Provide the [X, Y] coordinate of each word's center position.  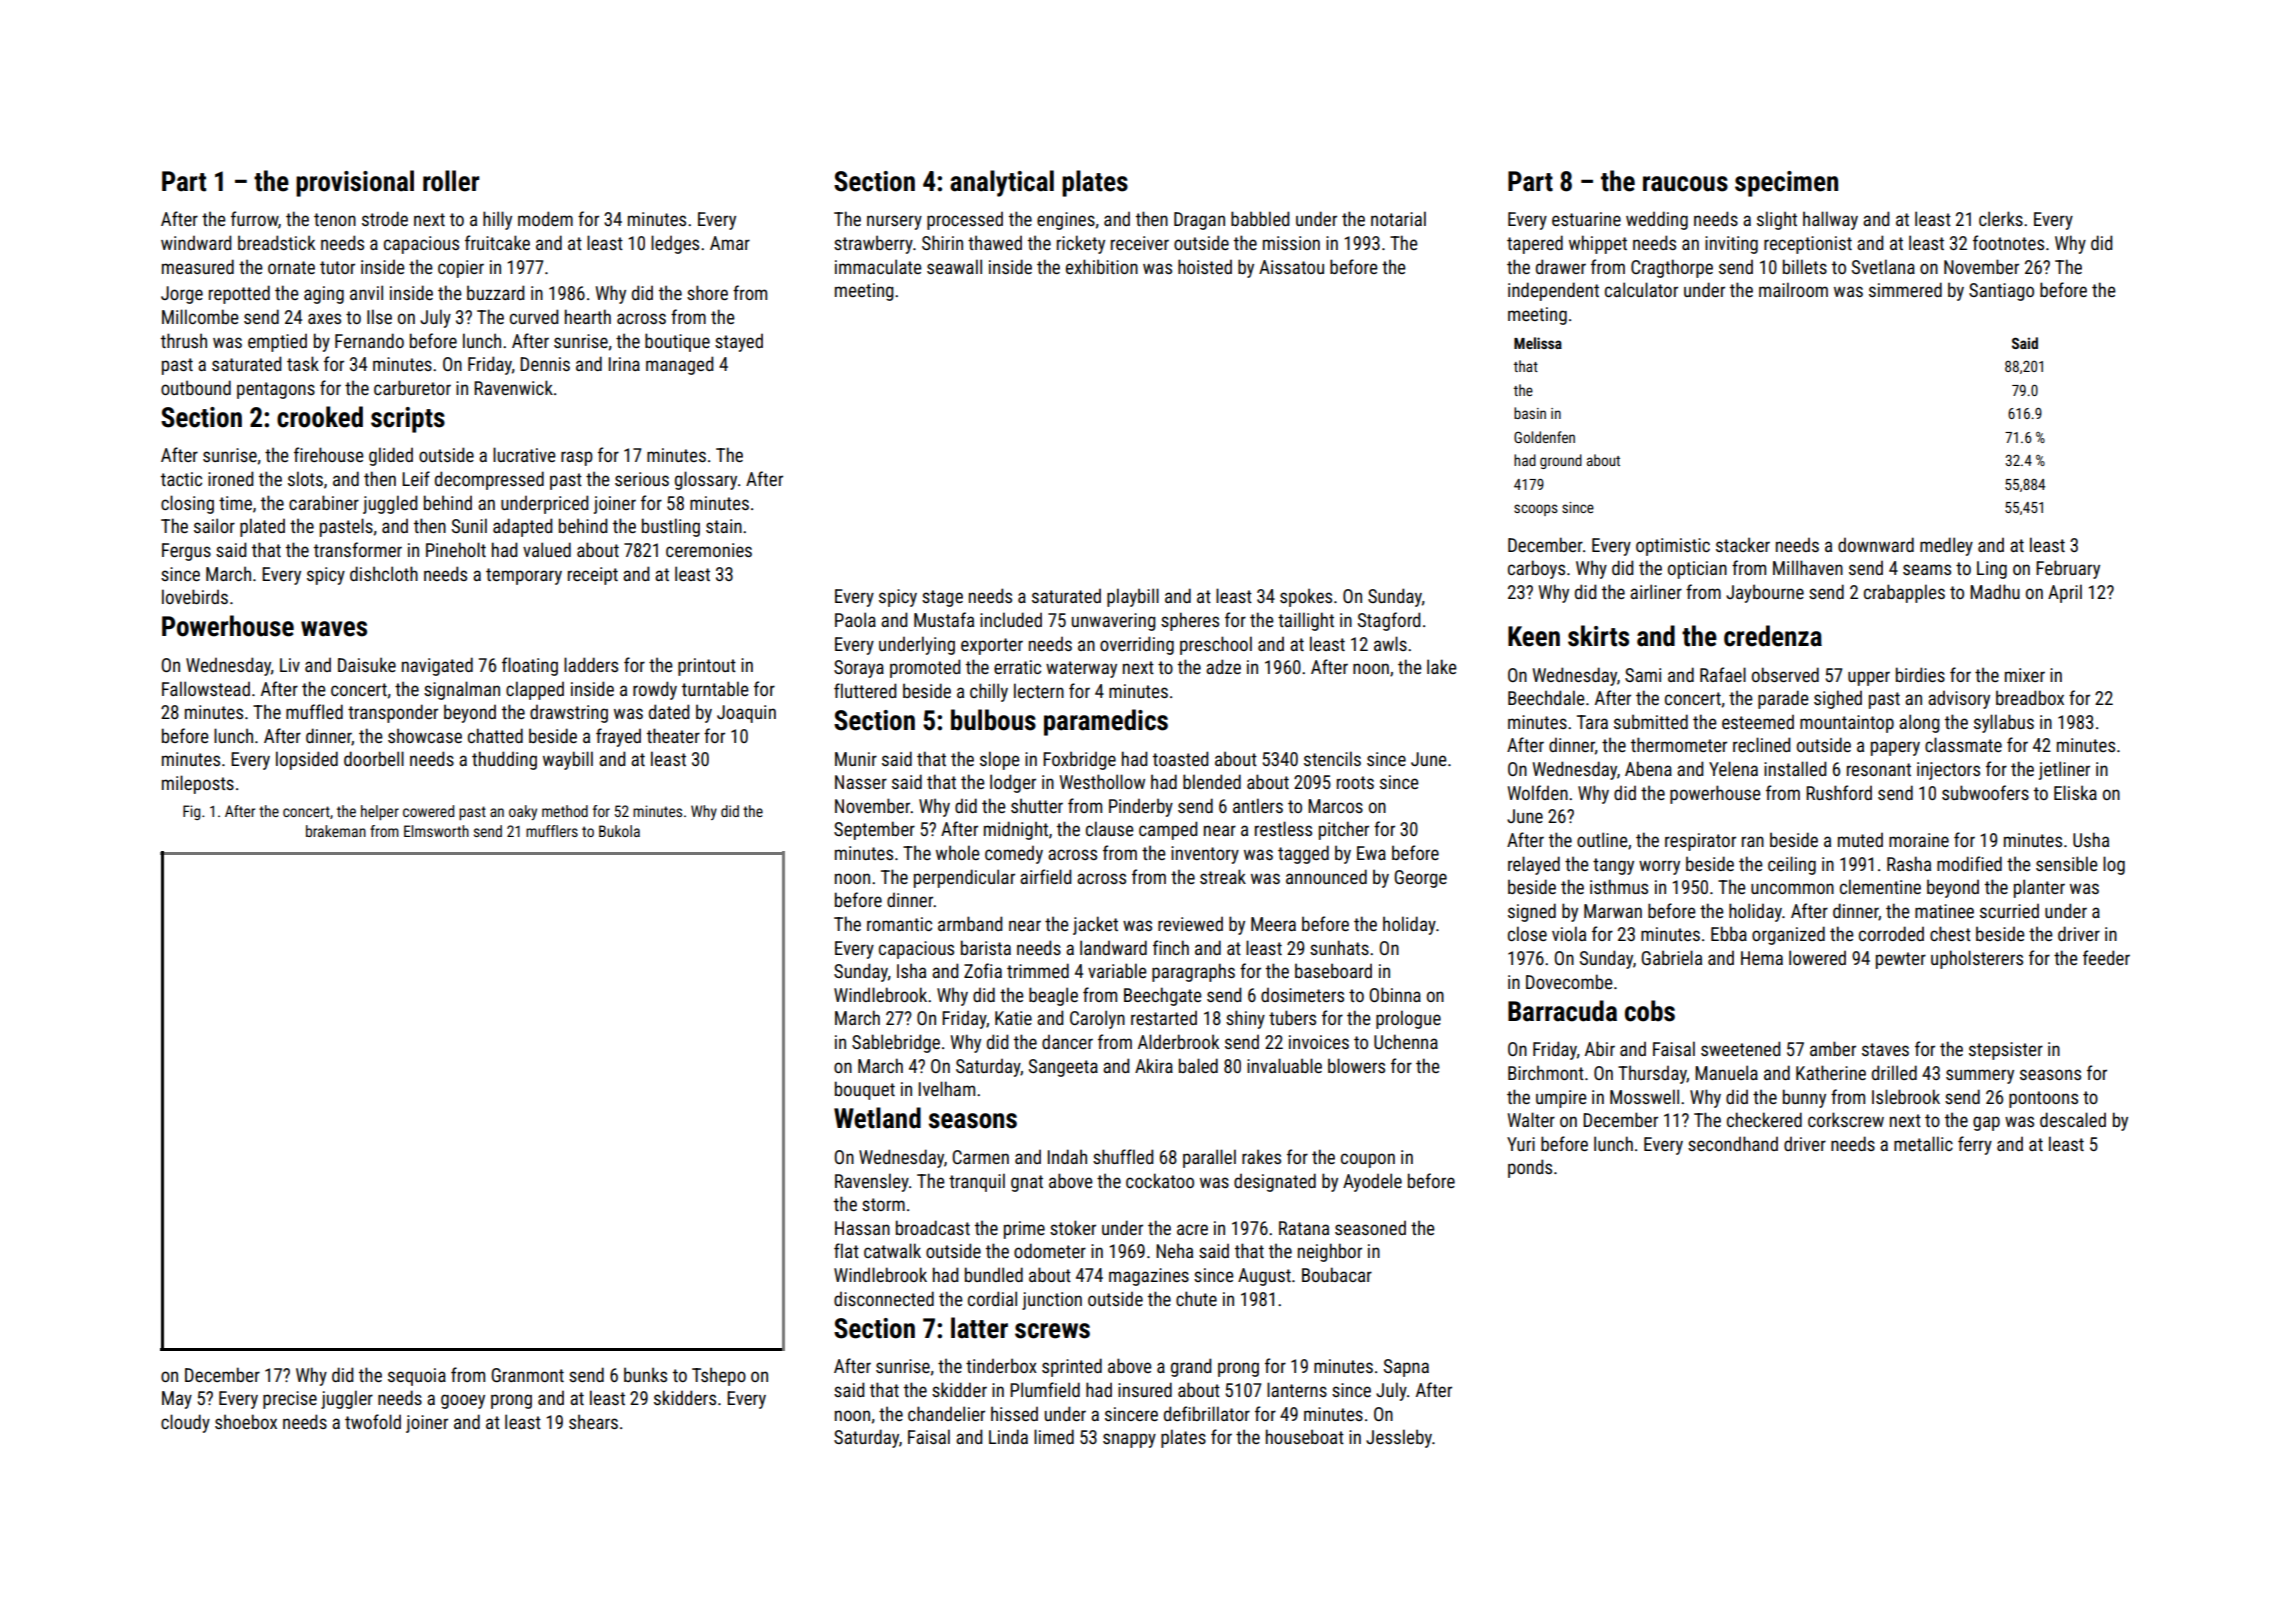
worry [1659, 867]
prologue [1408, 1019]
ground [1561, 461]
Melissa [1538, 343]
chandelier [946, 1413]
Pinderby [1141, 807]
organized [1788, 935]
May [177, 1400]
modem [545, 218]
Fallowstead [206, 688]
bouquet [865, 1090]
